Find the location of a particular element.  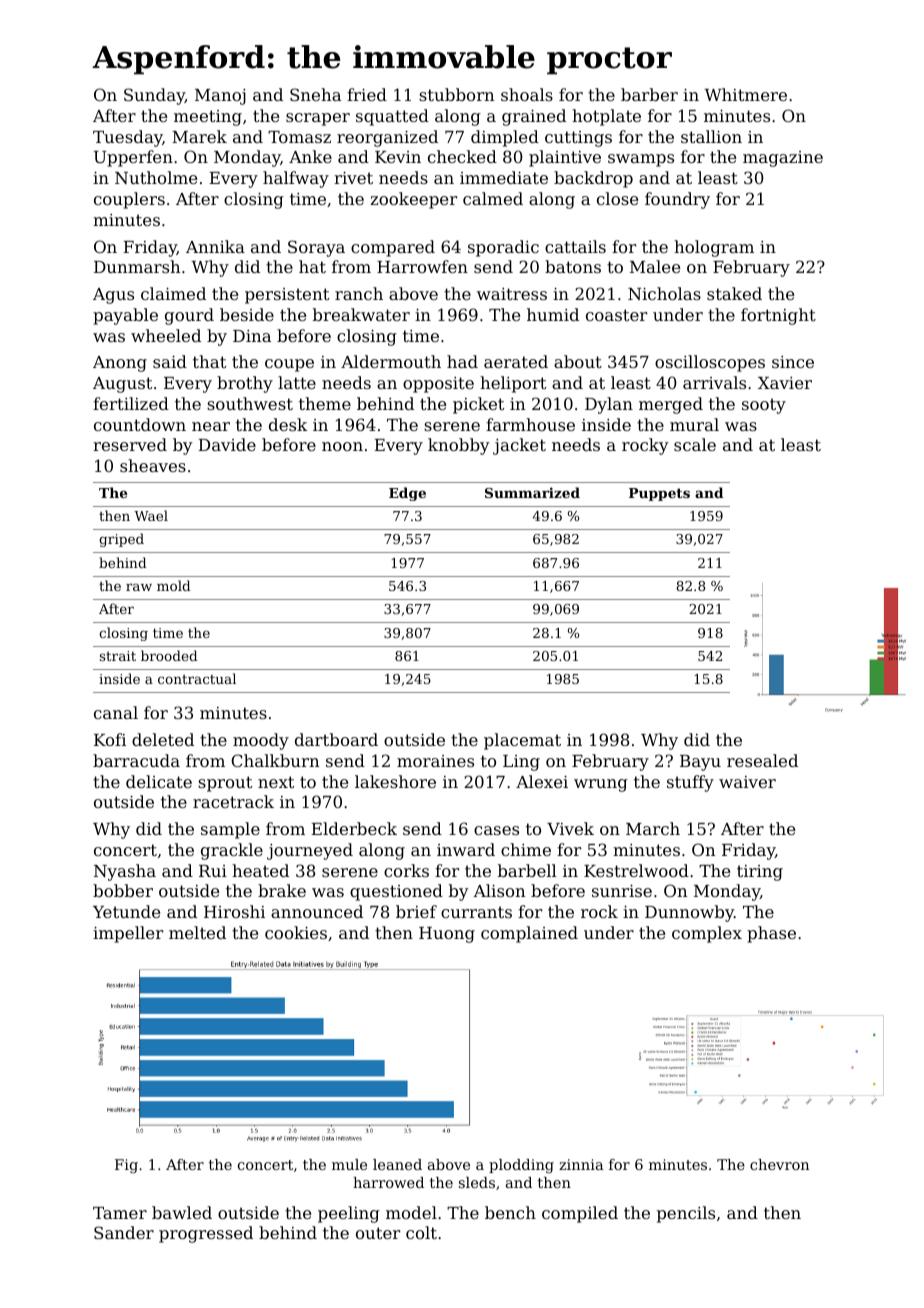

Marek is located at coordinates (199, 136).
